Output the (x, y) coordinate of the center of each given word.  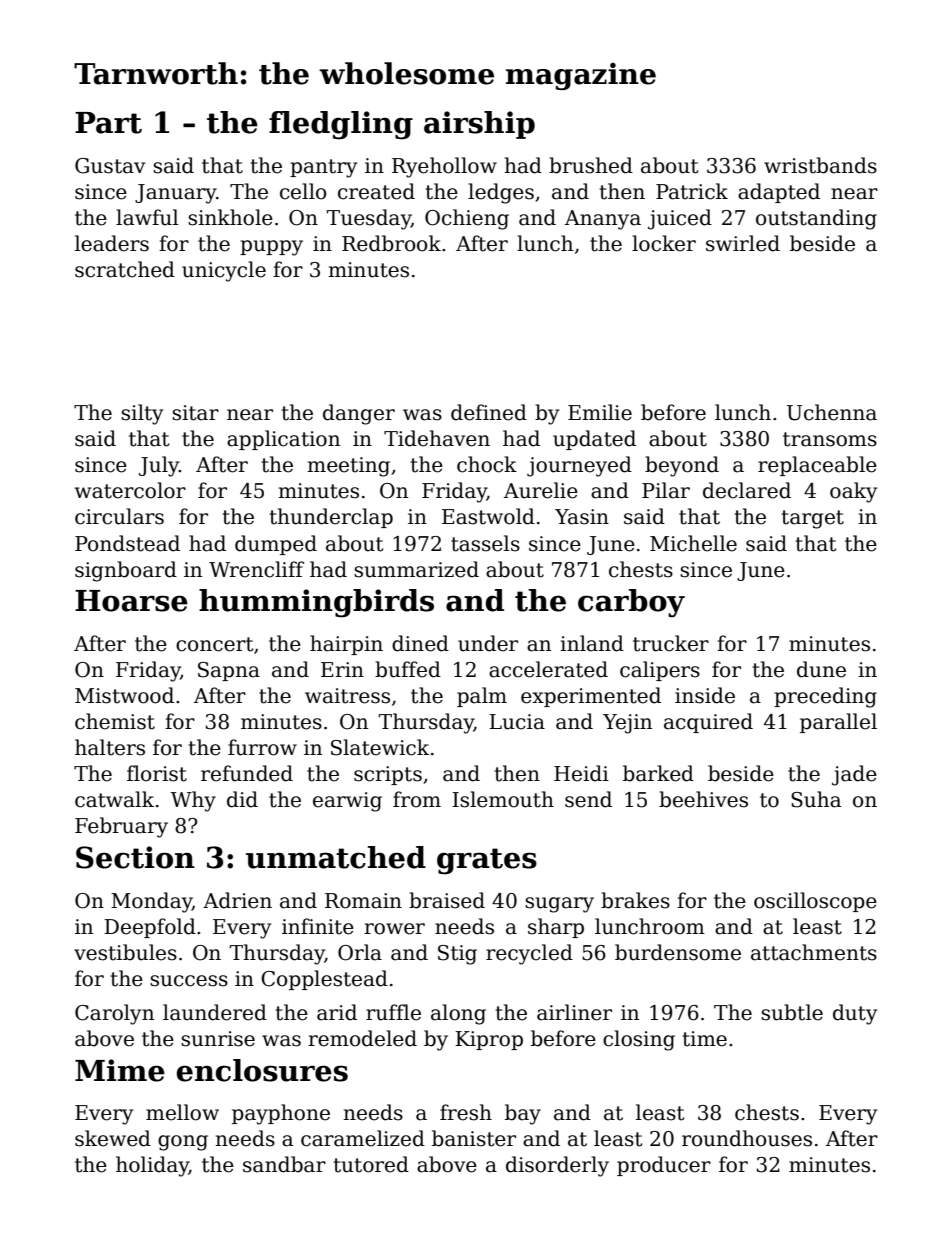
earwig (347, 802)
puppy (271, 248)
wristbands (820, 165)
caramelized (363, 1138)
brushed (591, 165)
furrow (262, 747)
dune (821, 669)
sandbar (284, 1164)
